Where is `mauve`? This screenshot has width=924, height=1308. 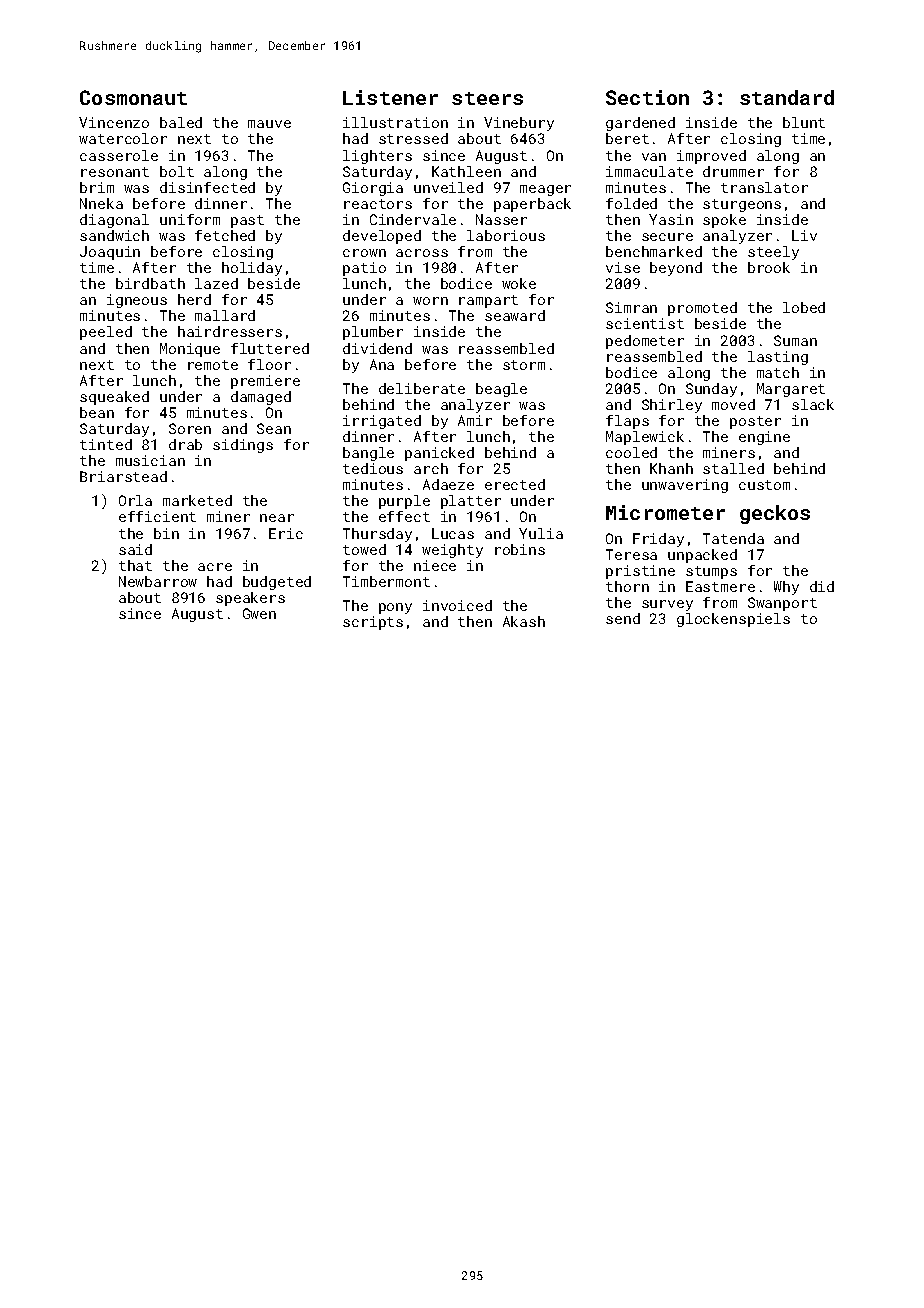
mauve is located at coordinates (269, 124).
